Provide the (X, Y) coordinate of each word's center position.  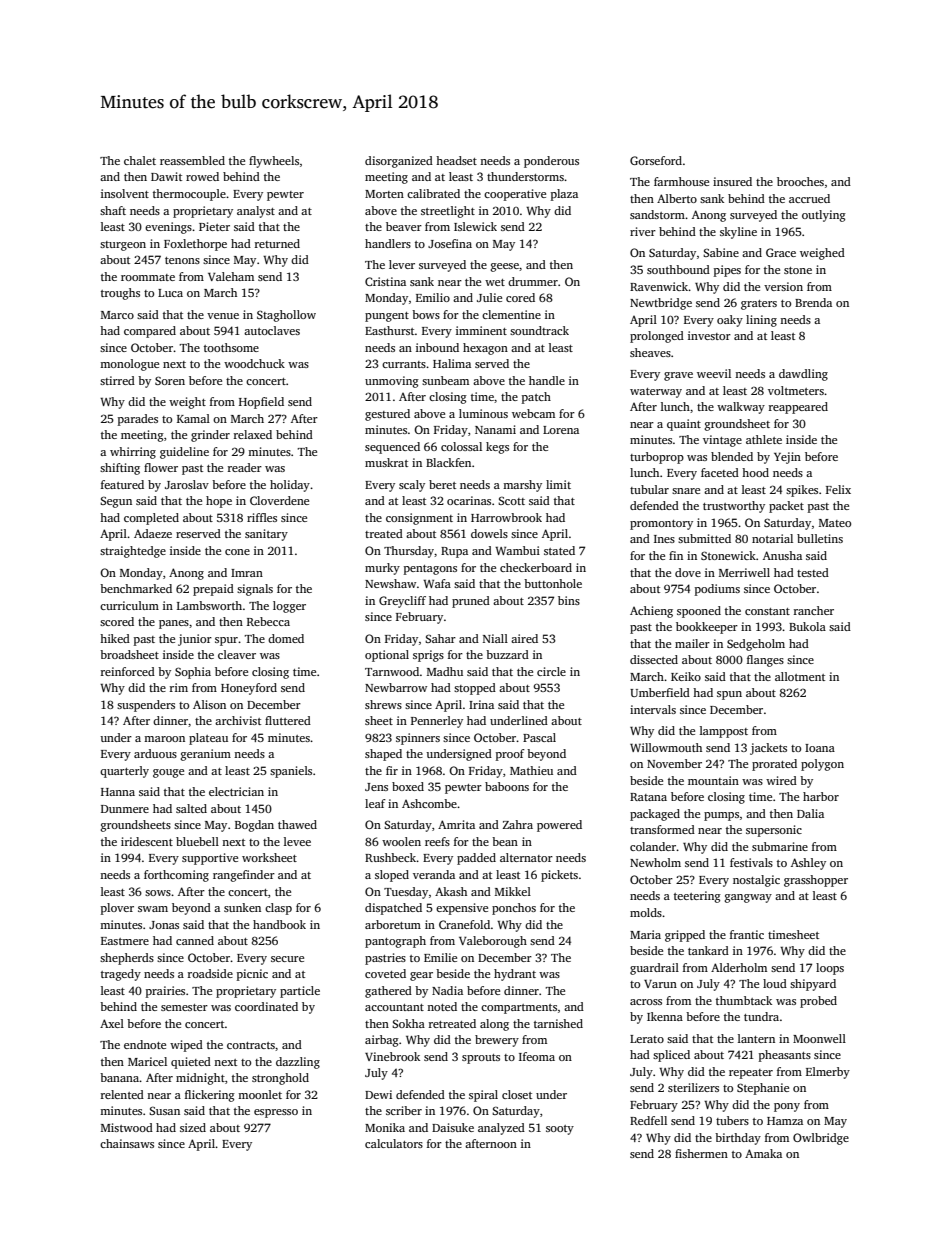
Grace (781, 252)
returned (277, 243)
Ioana (820, 748)
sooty (560, 1130)
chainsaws (127, 1143)
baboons (507, 786)
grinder (210, 436)
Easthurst (390, 330)
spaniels (291, 772)
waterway (656, 393)
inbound (437, 347)
